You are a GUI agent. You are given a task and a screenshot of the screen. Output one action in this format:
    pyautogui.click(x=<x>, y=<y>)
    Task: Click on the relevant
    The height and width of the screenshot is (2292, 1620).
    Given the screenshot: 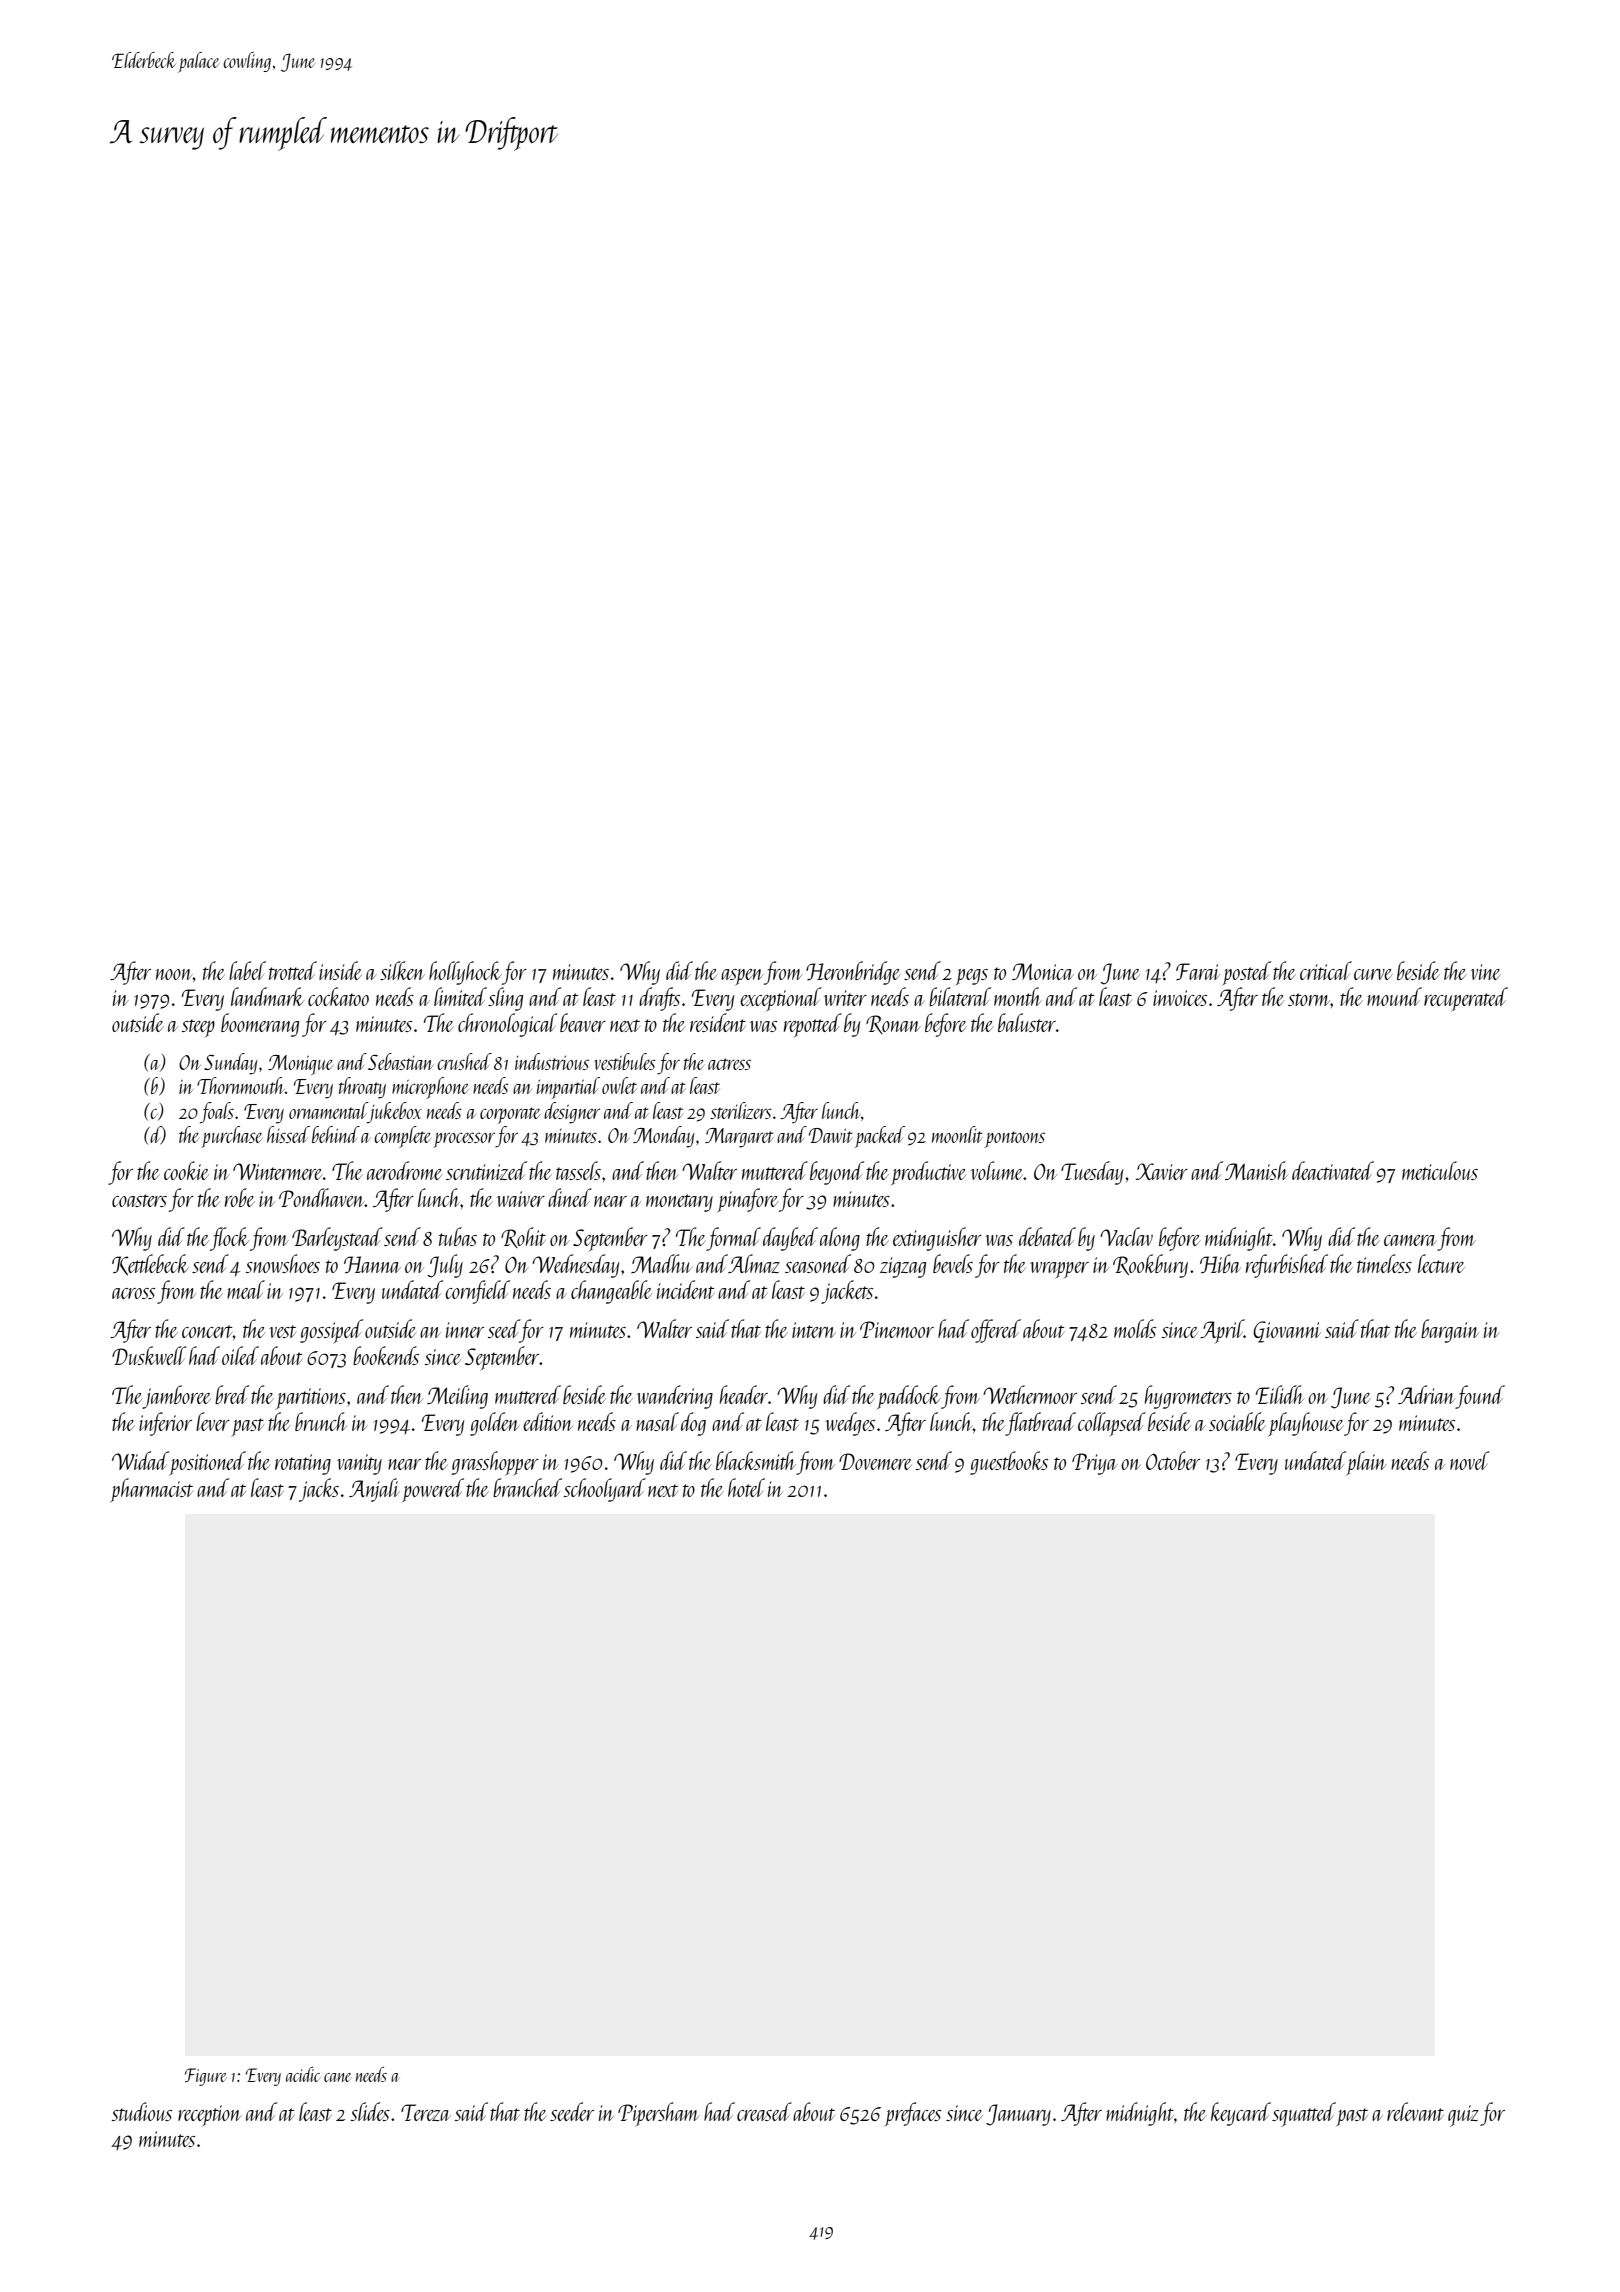 What is the action you would take?
    pyautogui.click(x=1415, y=2111)
